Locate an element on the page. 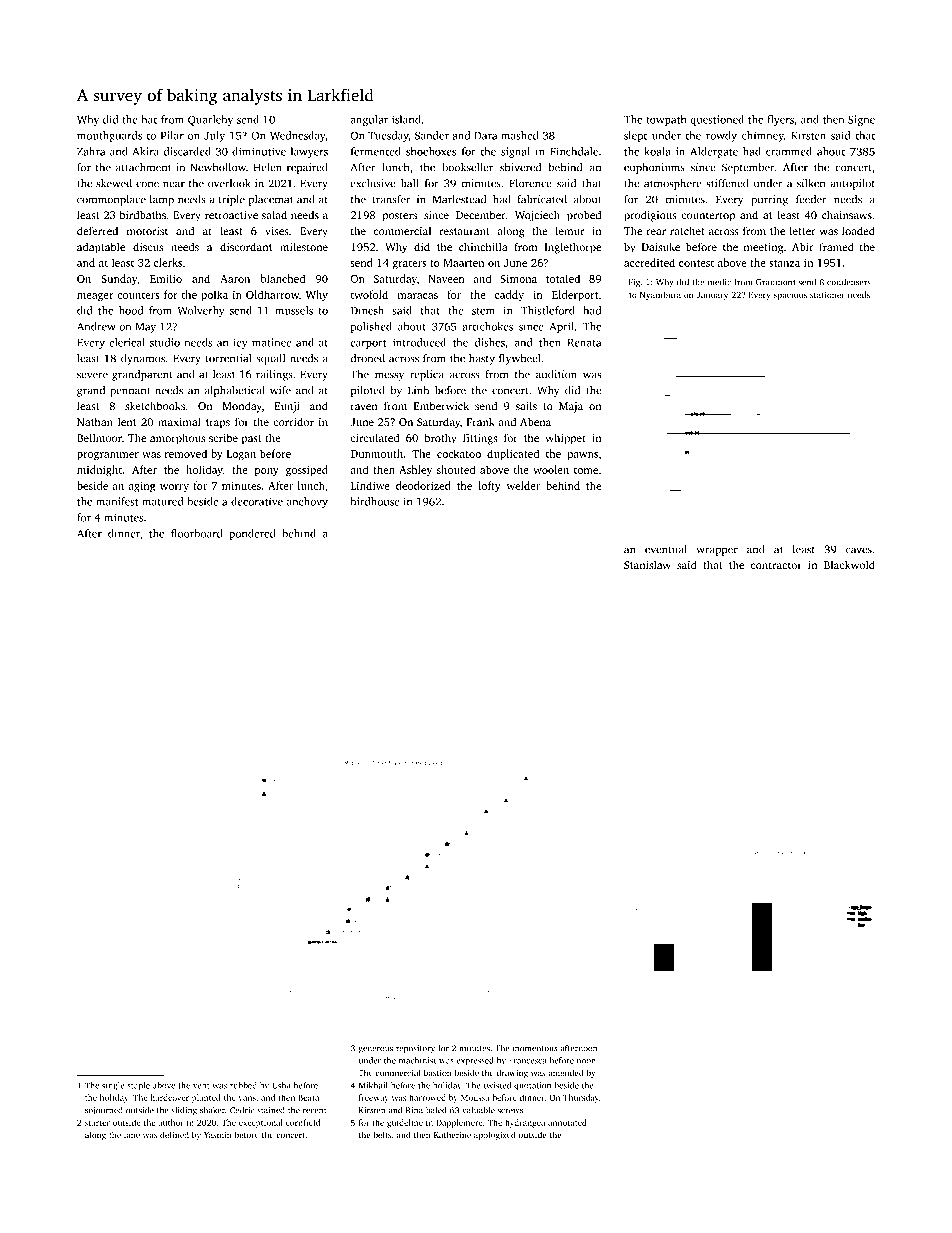 The image size is (952, 1233). Stanislaw is located at coordinates (647, 564).
